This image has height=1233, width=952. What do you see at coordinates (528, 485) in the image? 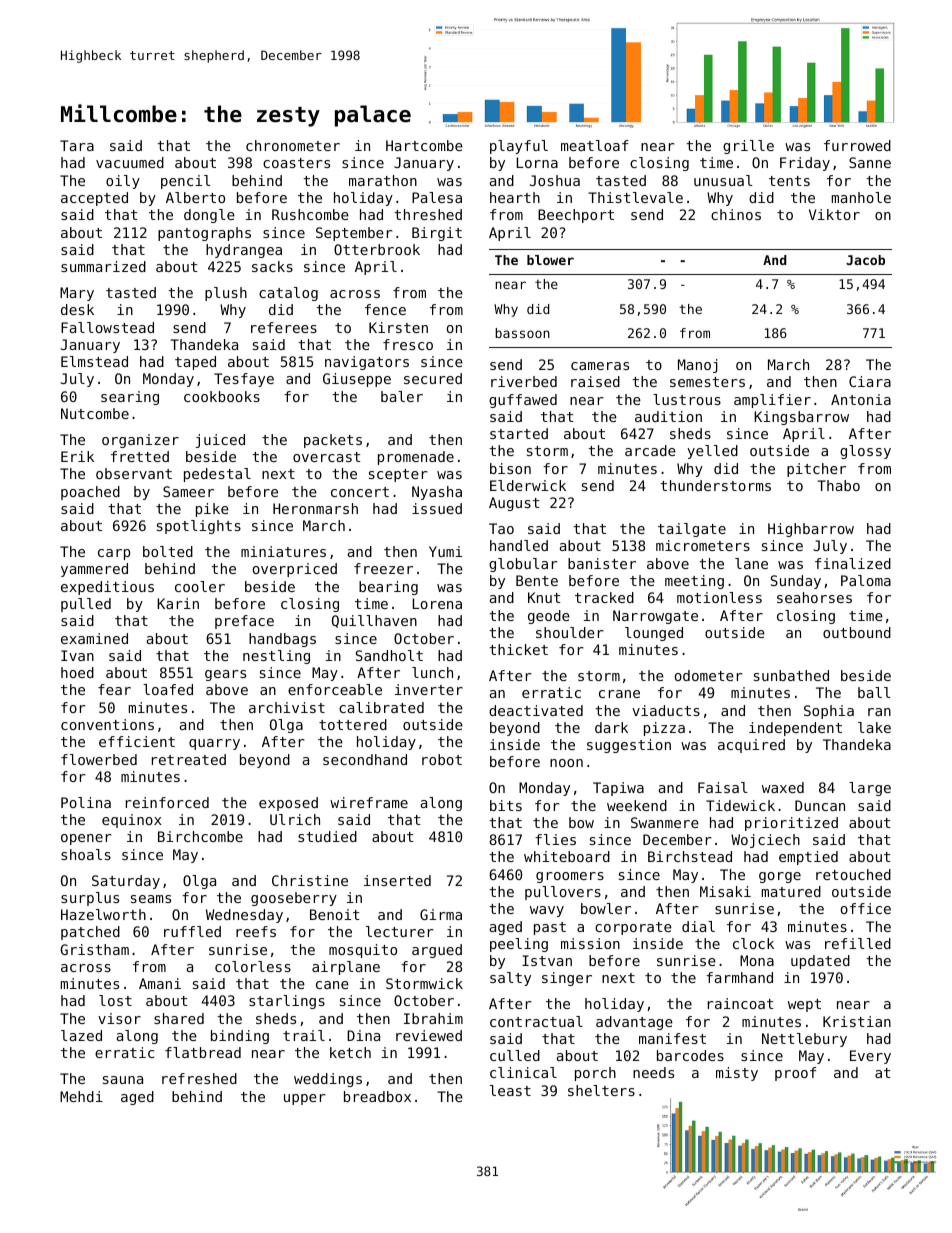
I see `Elderwick` at bounding box center [528, 485].
